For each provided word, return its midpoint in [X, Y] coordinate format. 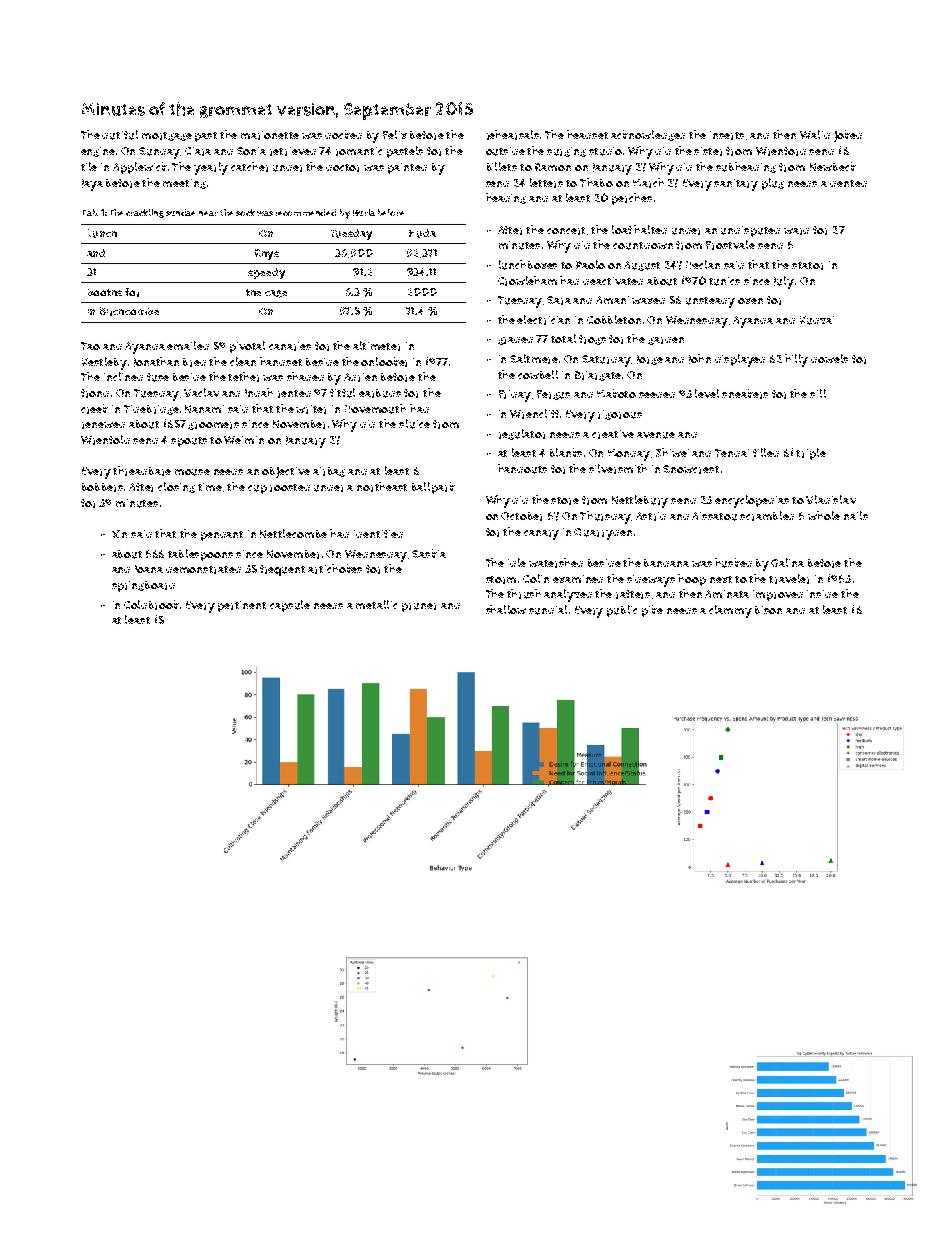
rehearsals [513, 135]
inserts [727, 135]
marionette [270, 135]
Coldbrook [151, 605]
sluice [414, 424]
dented [848, 183]
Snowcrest [691, 469]
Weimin [244, 440]
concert [566, 231]
